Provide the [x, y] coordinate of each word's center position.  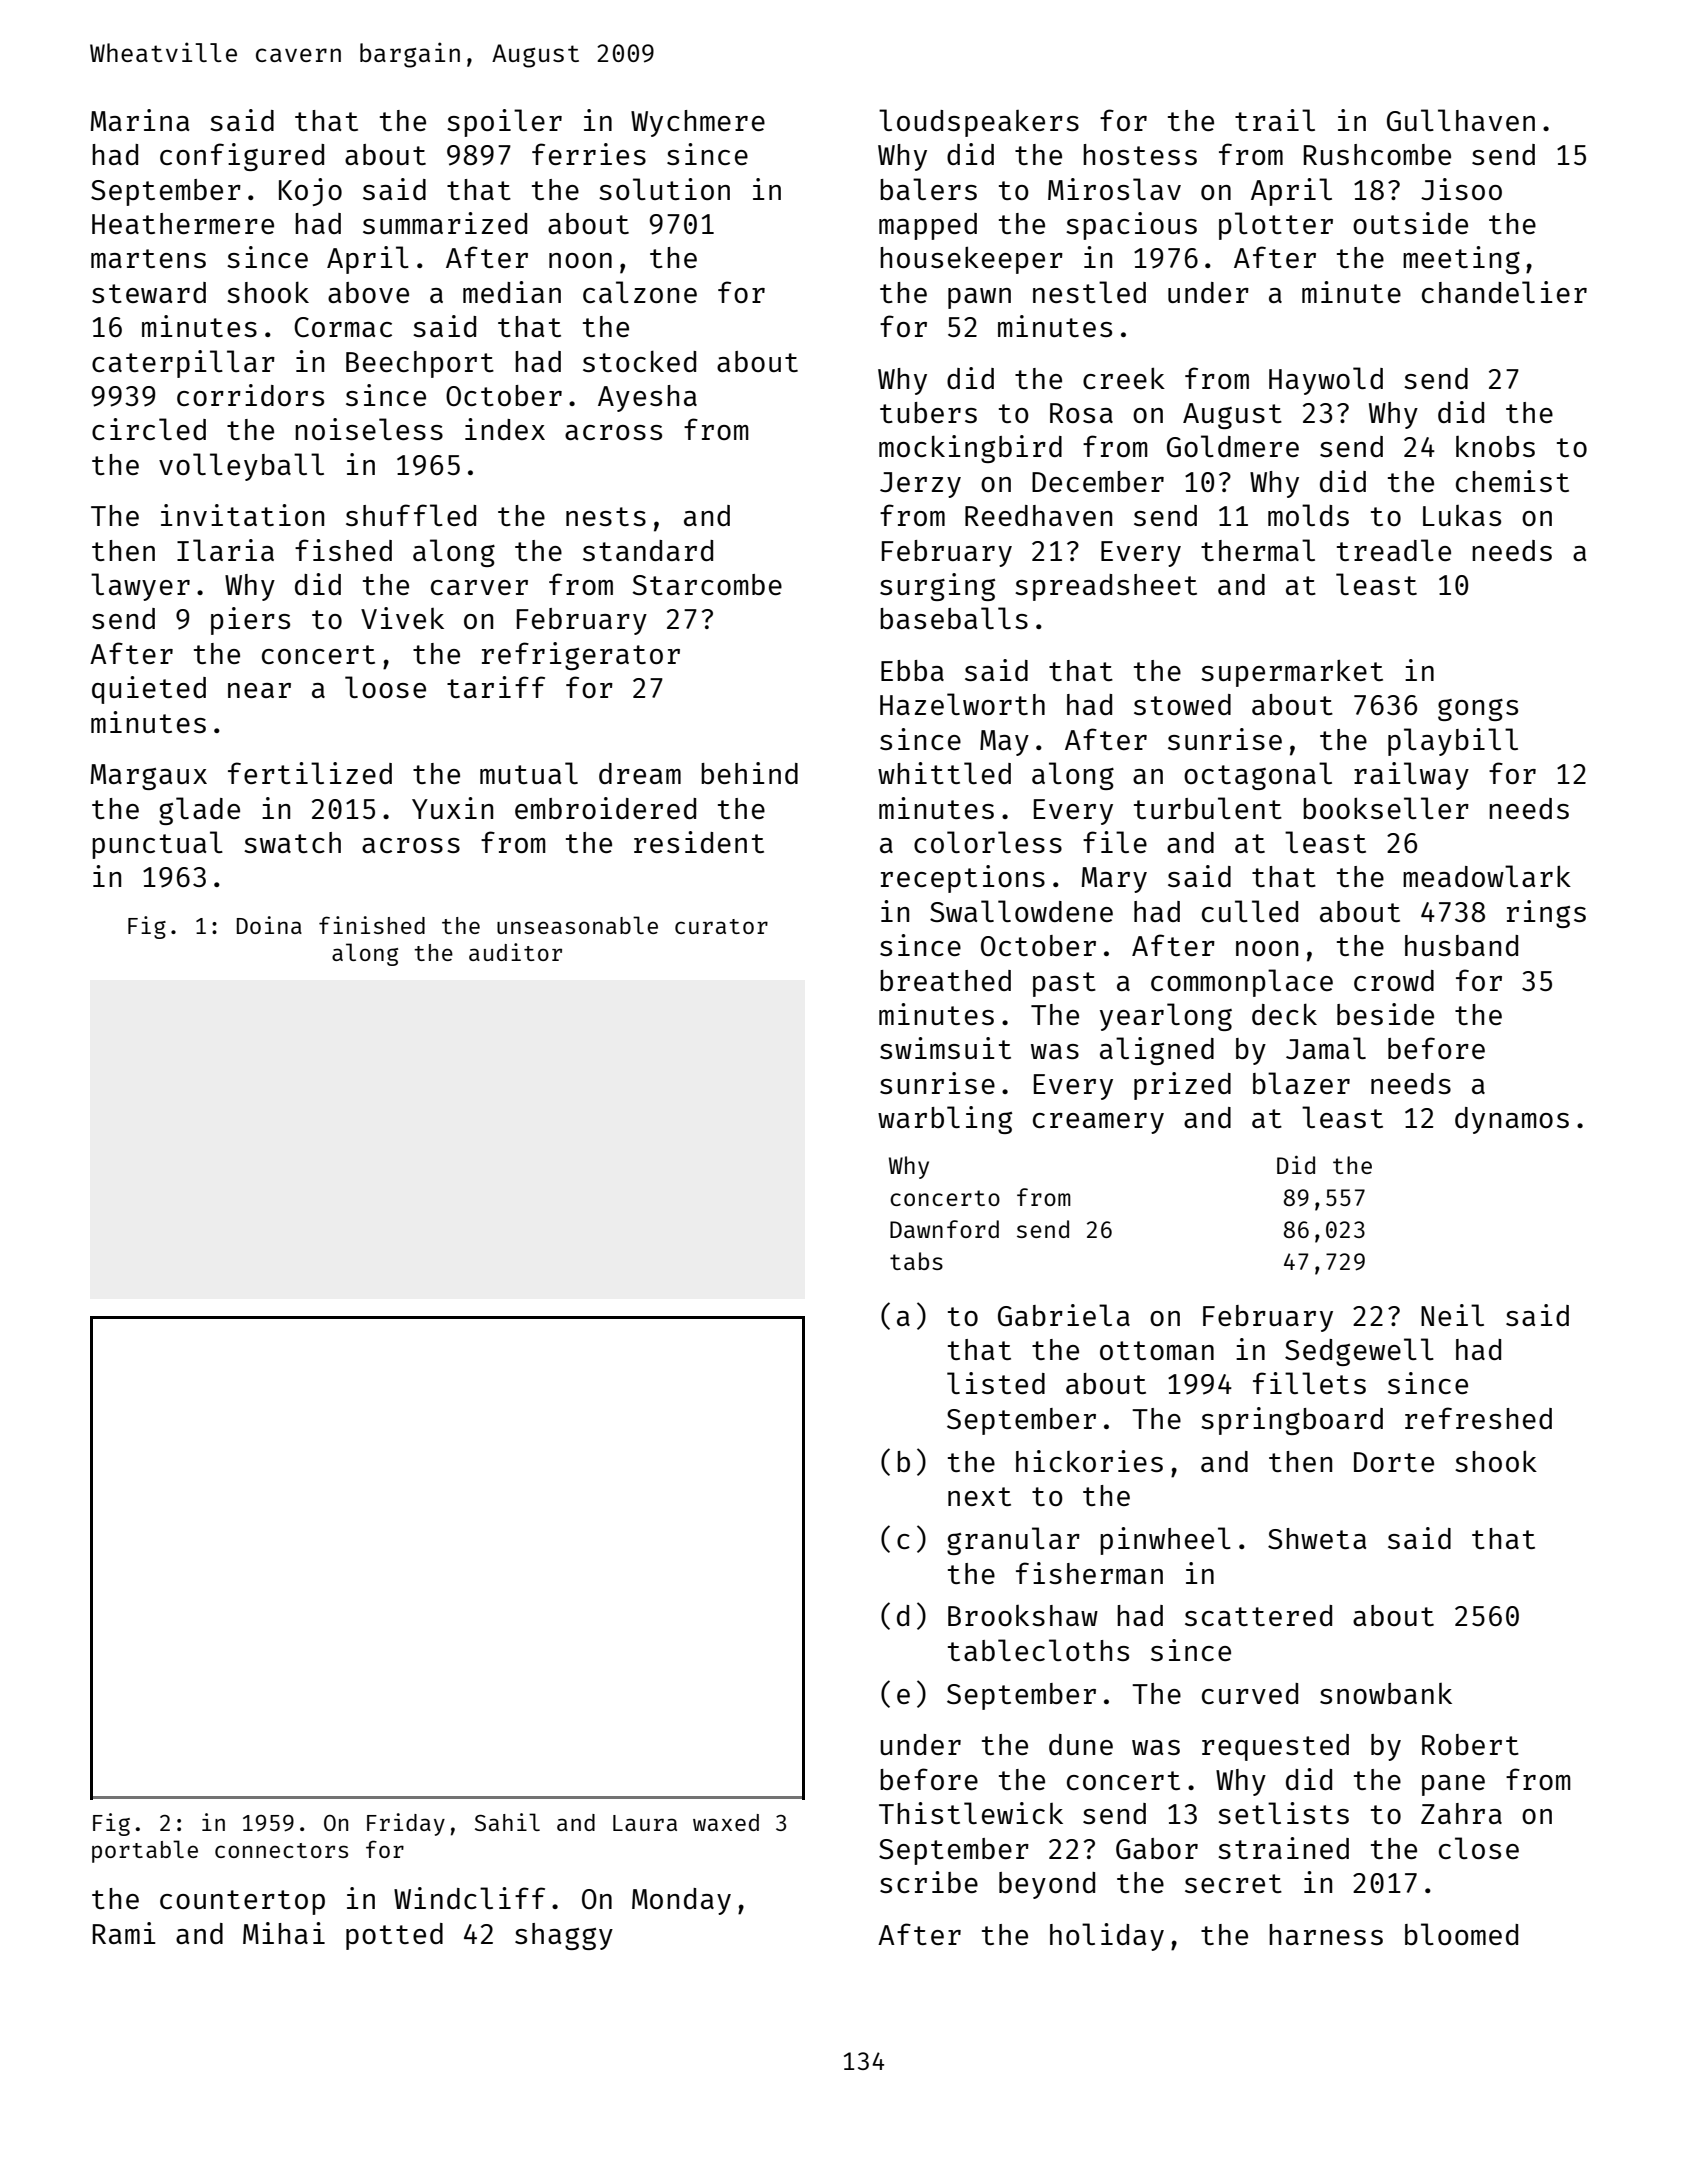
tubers [928, 412]
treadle [1394, 550]
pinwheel [1165, 1541]
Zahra [1461, 1813]
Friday [406, 1824]
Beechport [420, 364]
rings [1546, 914]
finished [372, 925]
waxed [726, 1822]
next [979, 1496]
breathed [945, 980]
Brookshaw [1023, 1615]
